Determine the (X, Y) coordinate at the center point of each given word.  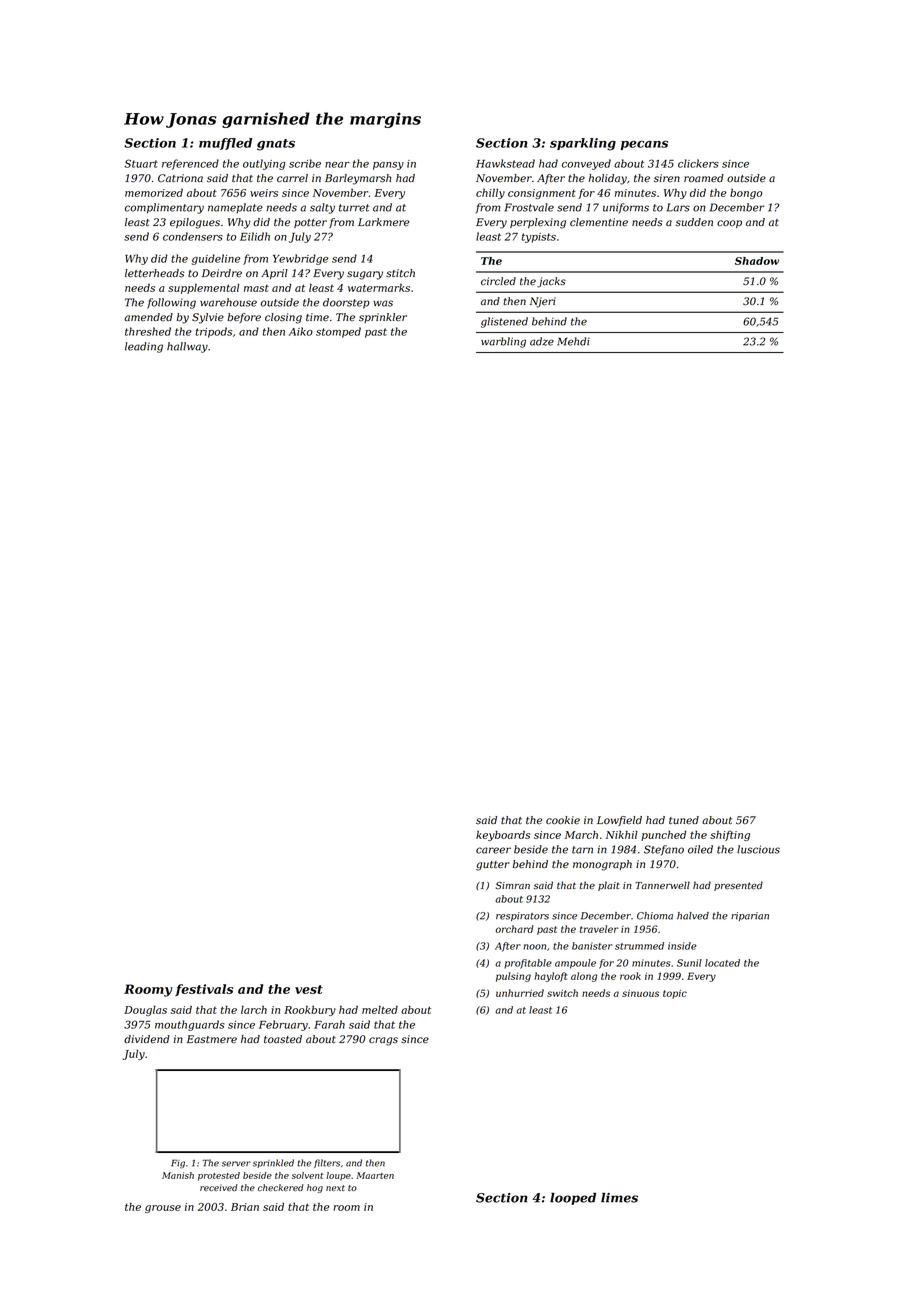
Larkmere (383, 222)
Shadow (757, 261)
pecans (644, 145)
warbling (503, 342)
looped (573, 1199)
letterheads (154, 273)
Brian (245, 1207)
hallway (187, 347)
